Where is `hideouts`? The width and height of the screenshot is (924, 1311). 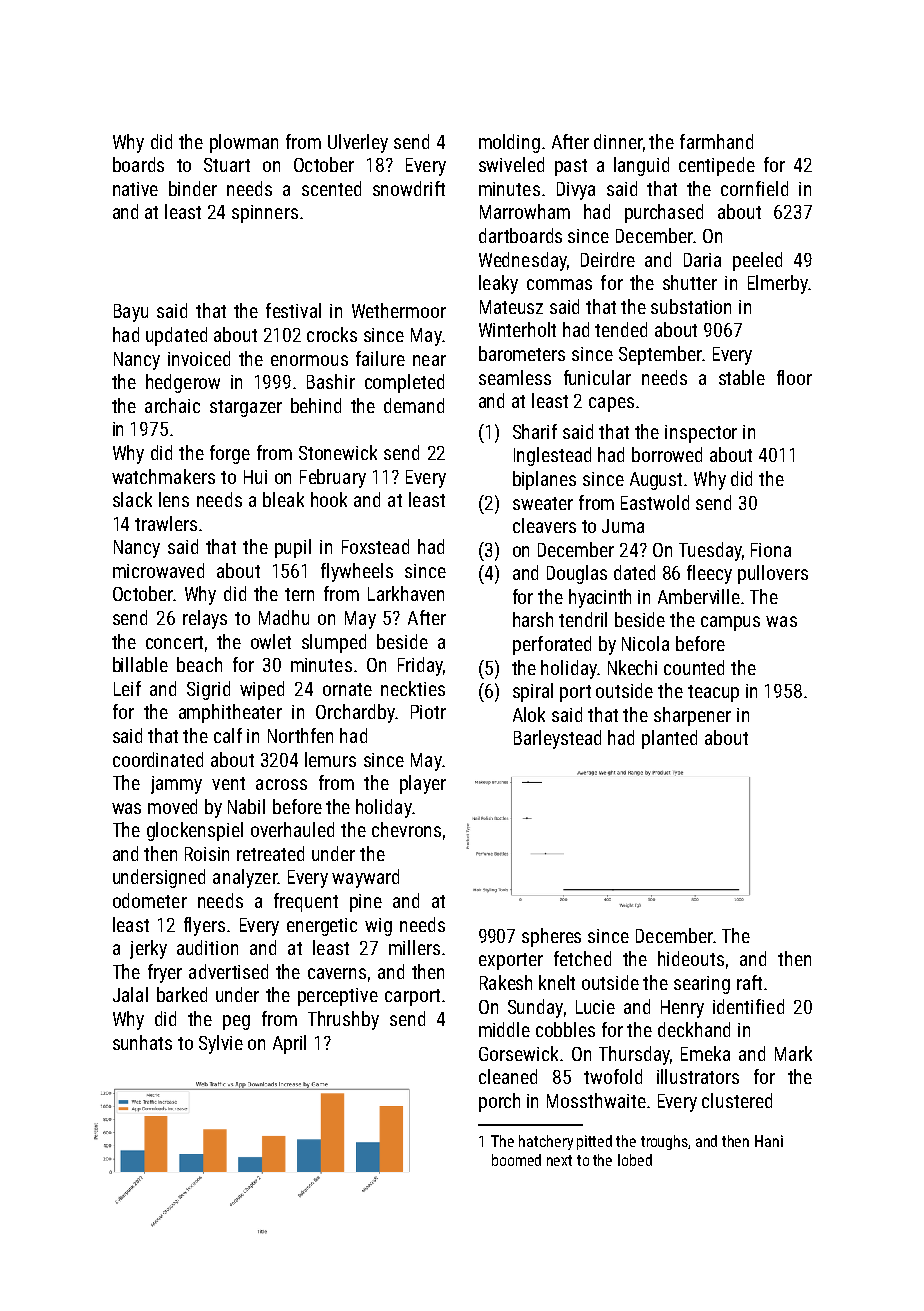
hideouts is located at coordinates (691, 958).
